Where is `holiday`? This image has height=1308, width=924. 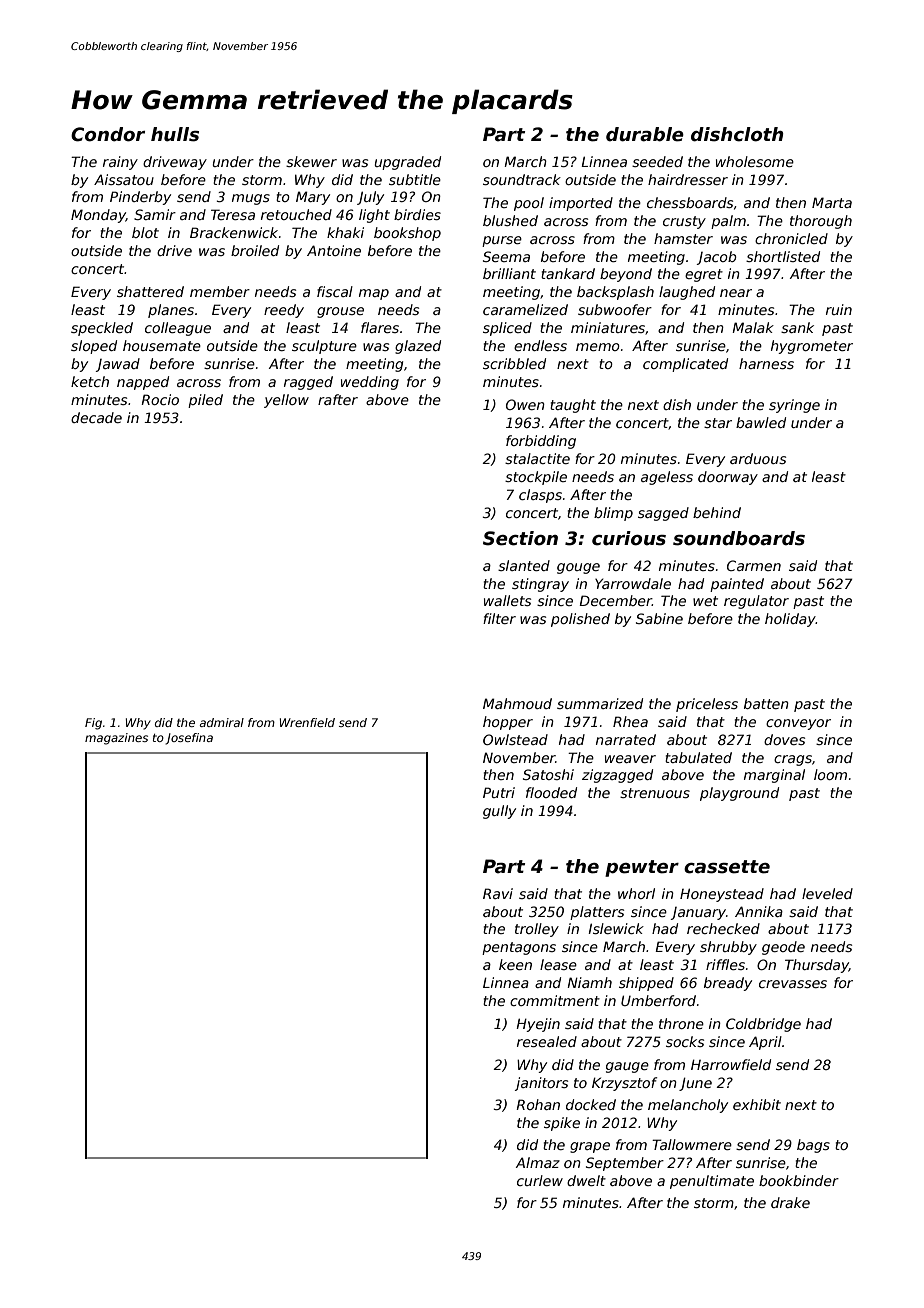
holiday is located at coordinates (790, 620).
